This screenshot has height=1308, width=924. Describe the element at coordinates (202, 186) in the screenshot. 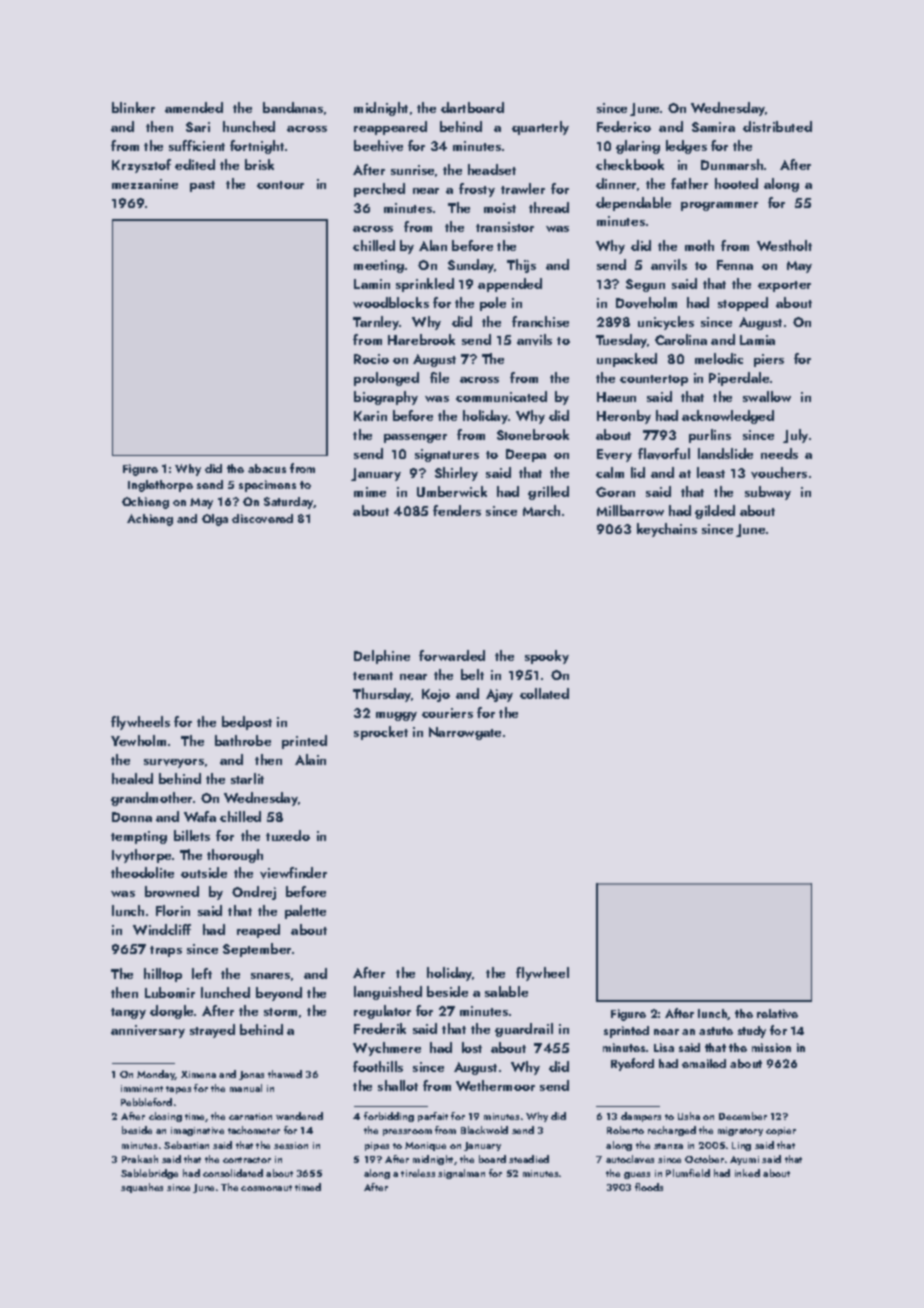

I see `past` at that location.
